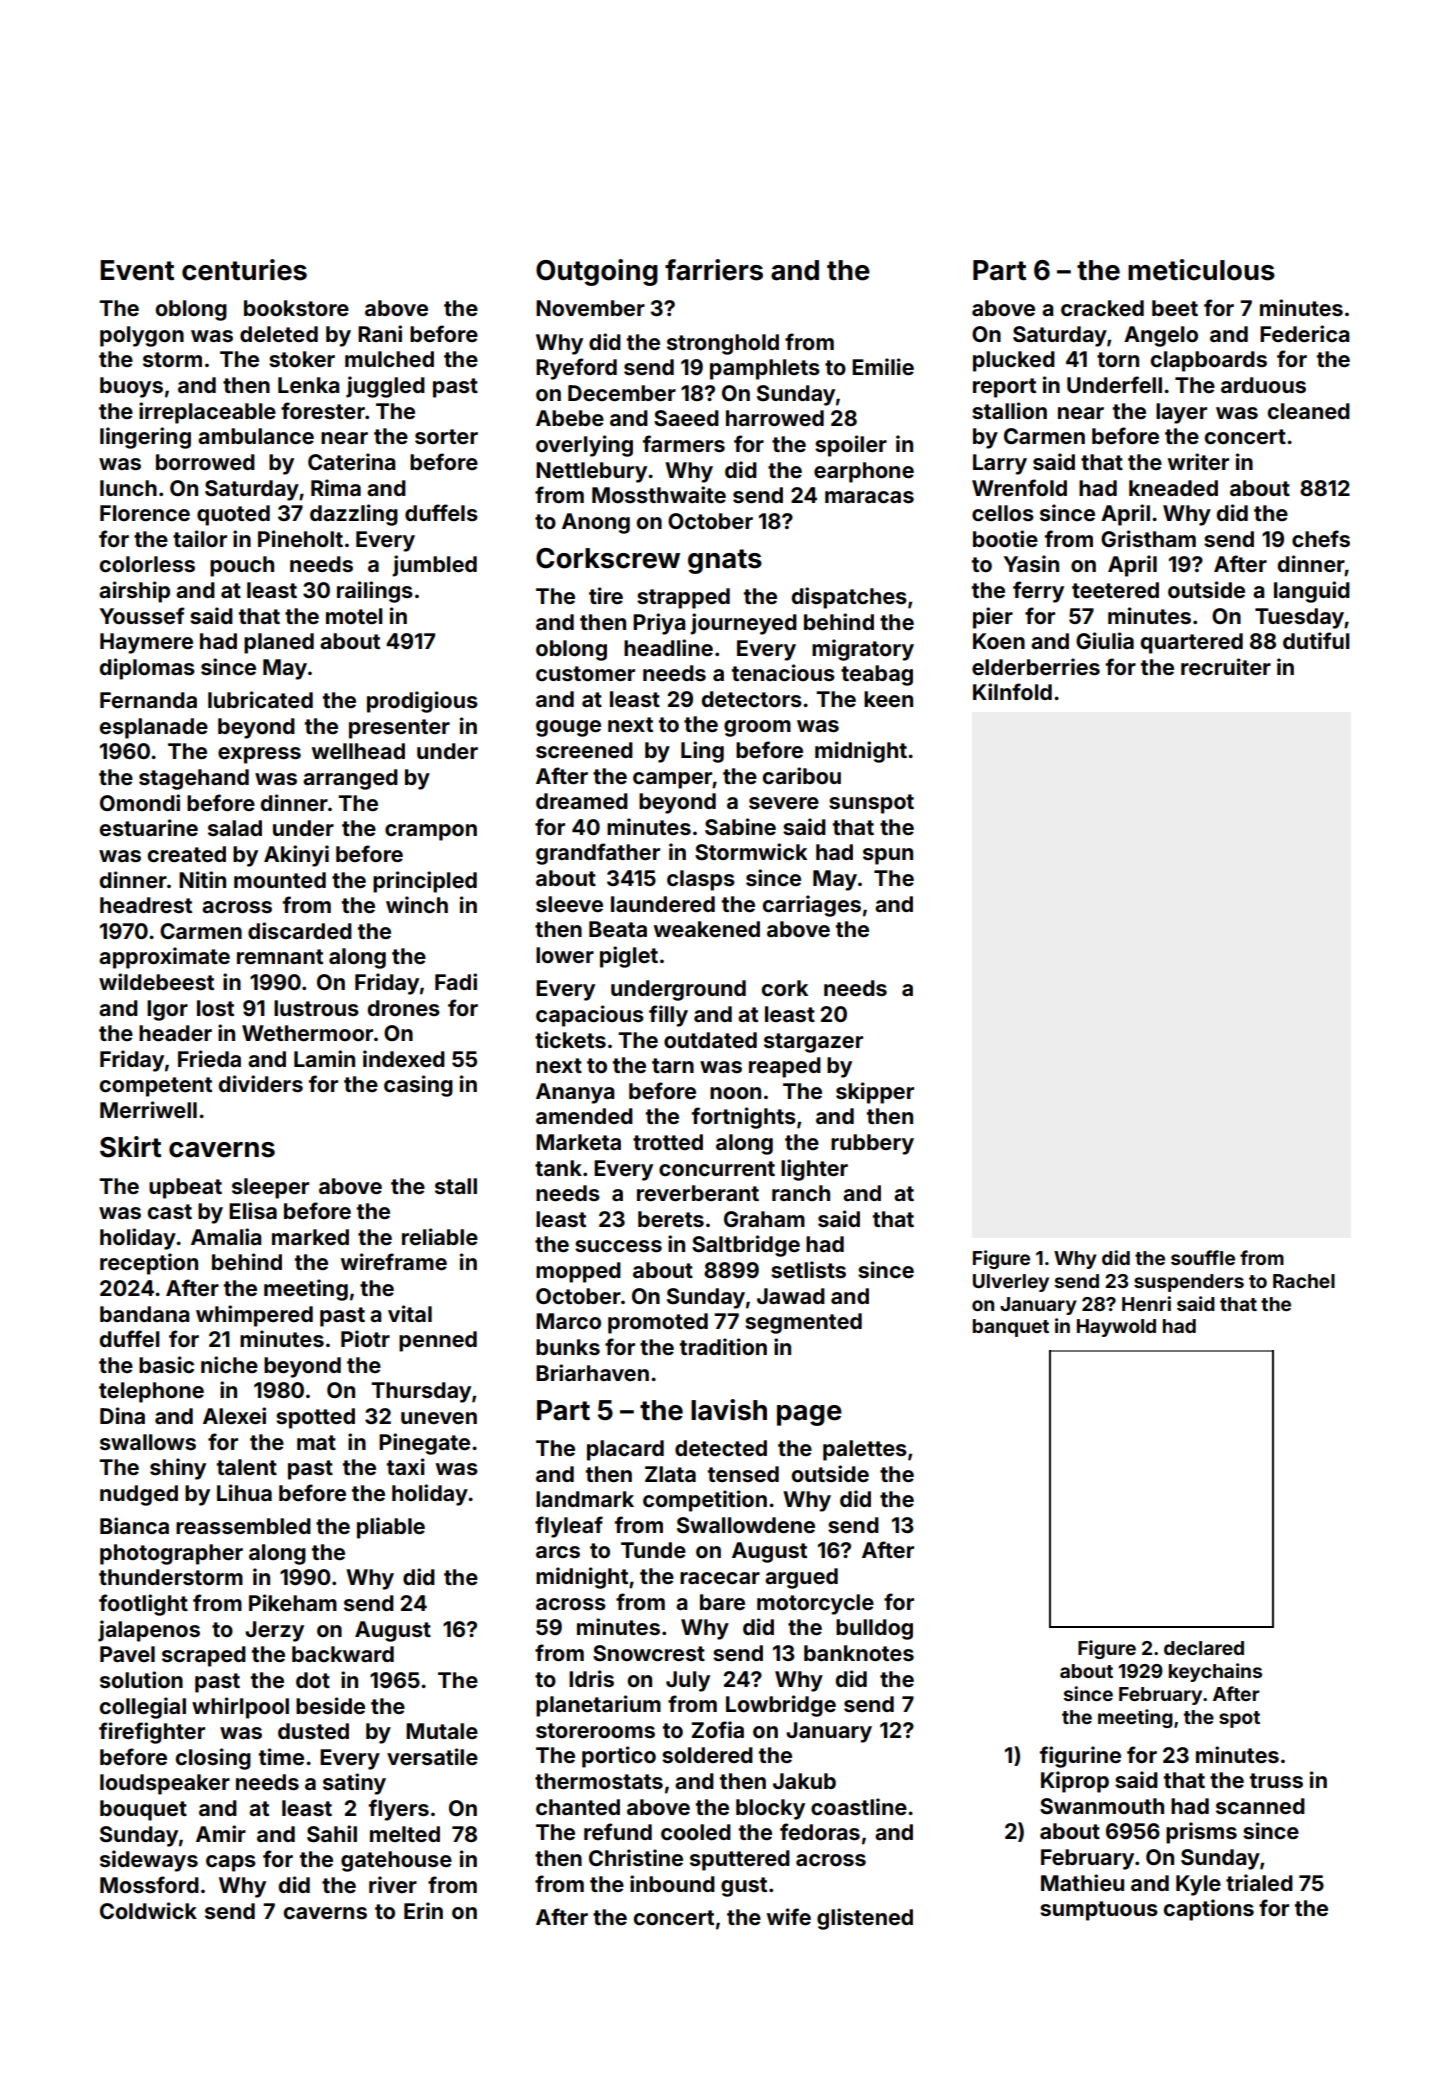 The image size is (1450, 2100). Describe the element at coordinates (1011, 1328) in the document. I see `banquet` at that location.
